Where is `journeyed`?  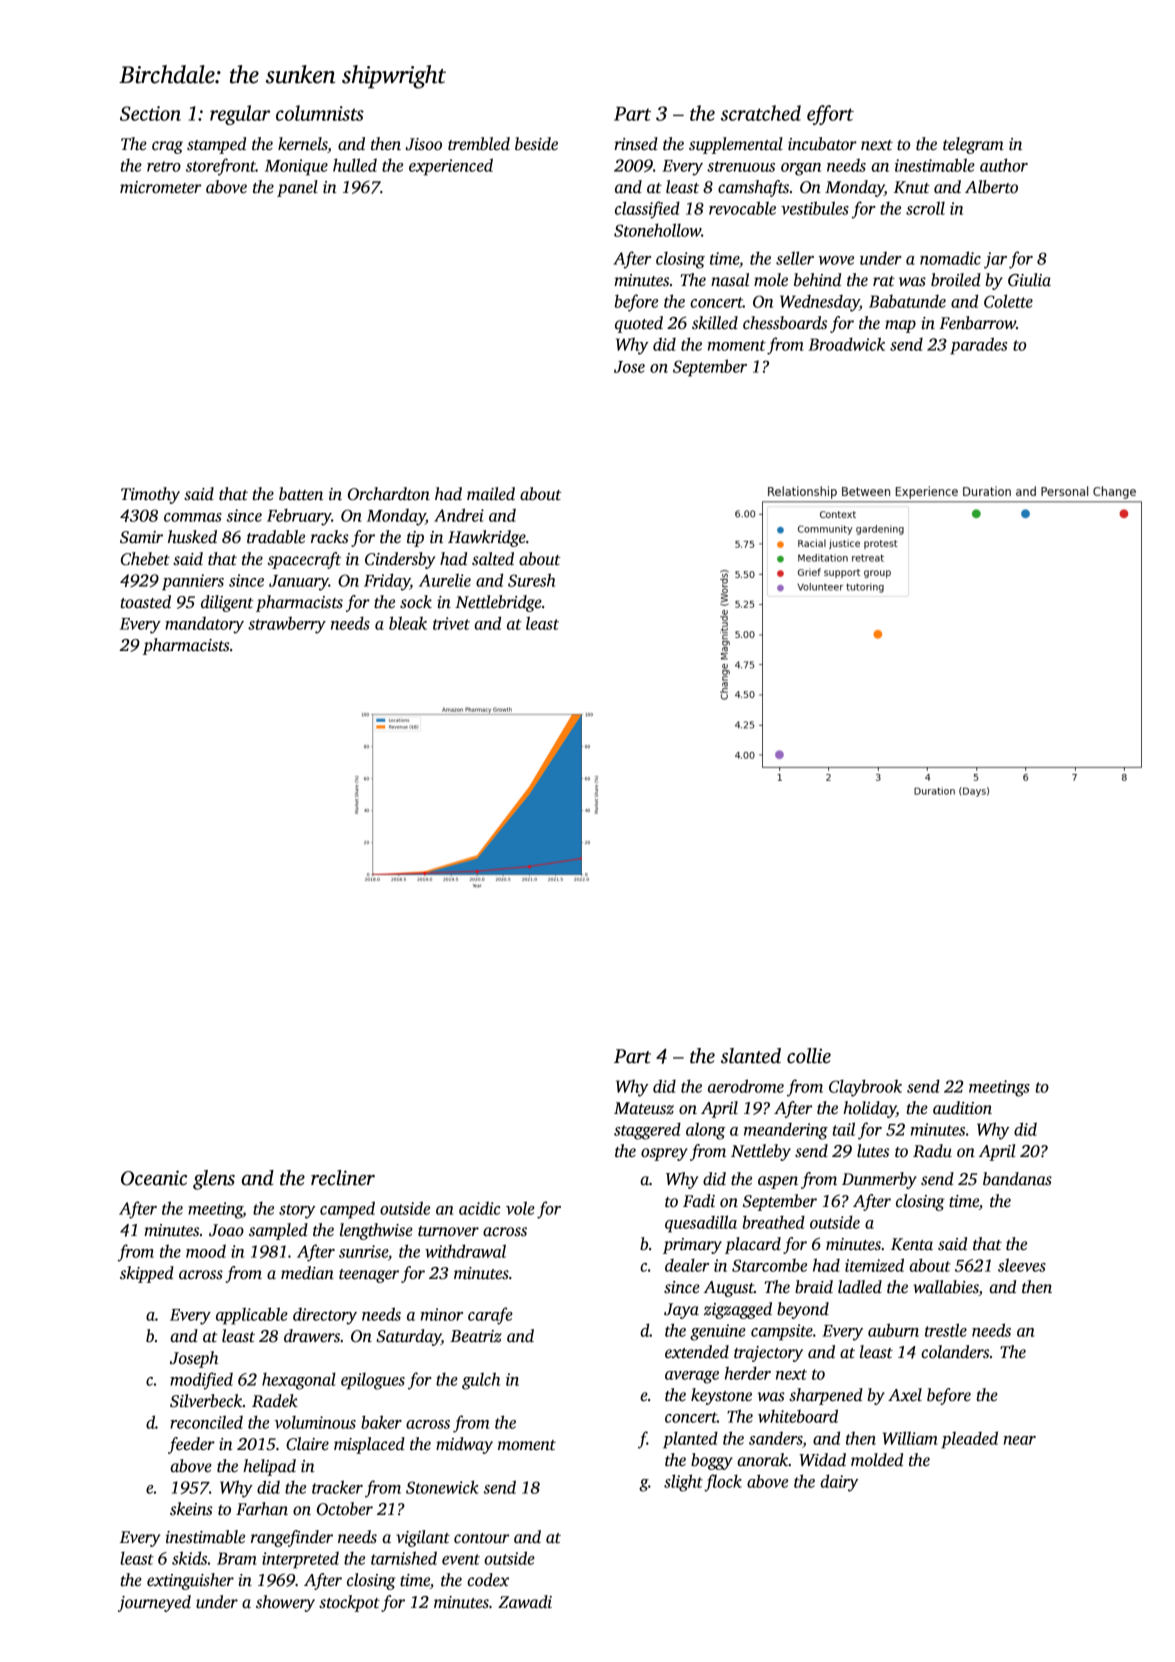
journeyed is located at coordinates (154, 1603).
